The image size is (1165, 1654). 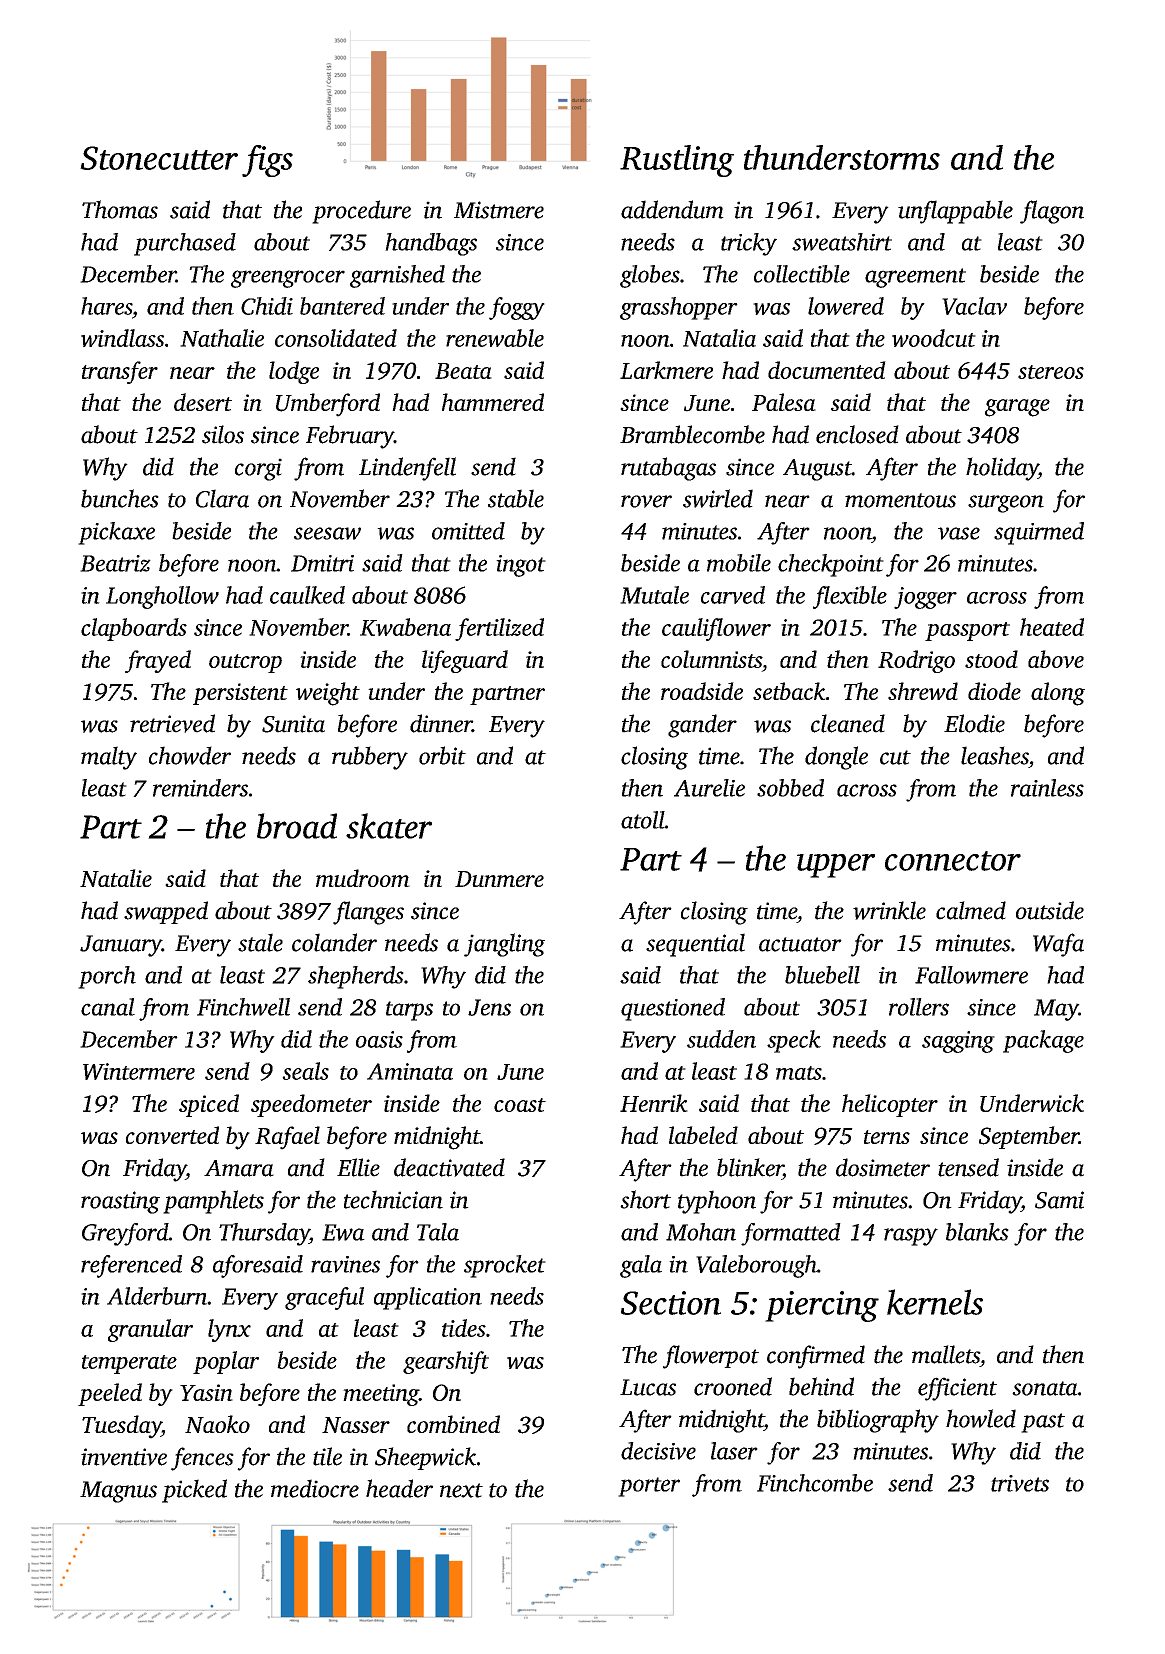 What do you see at coordinates (967, 631) in the document?
I see `passport` at bounding box center [967, 631].
